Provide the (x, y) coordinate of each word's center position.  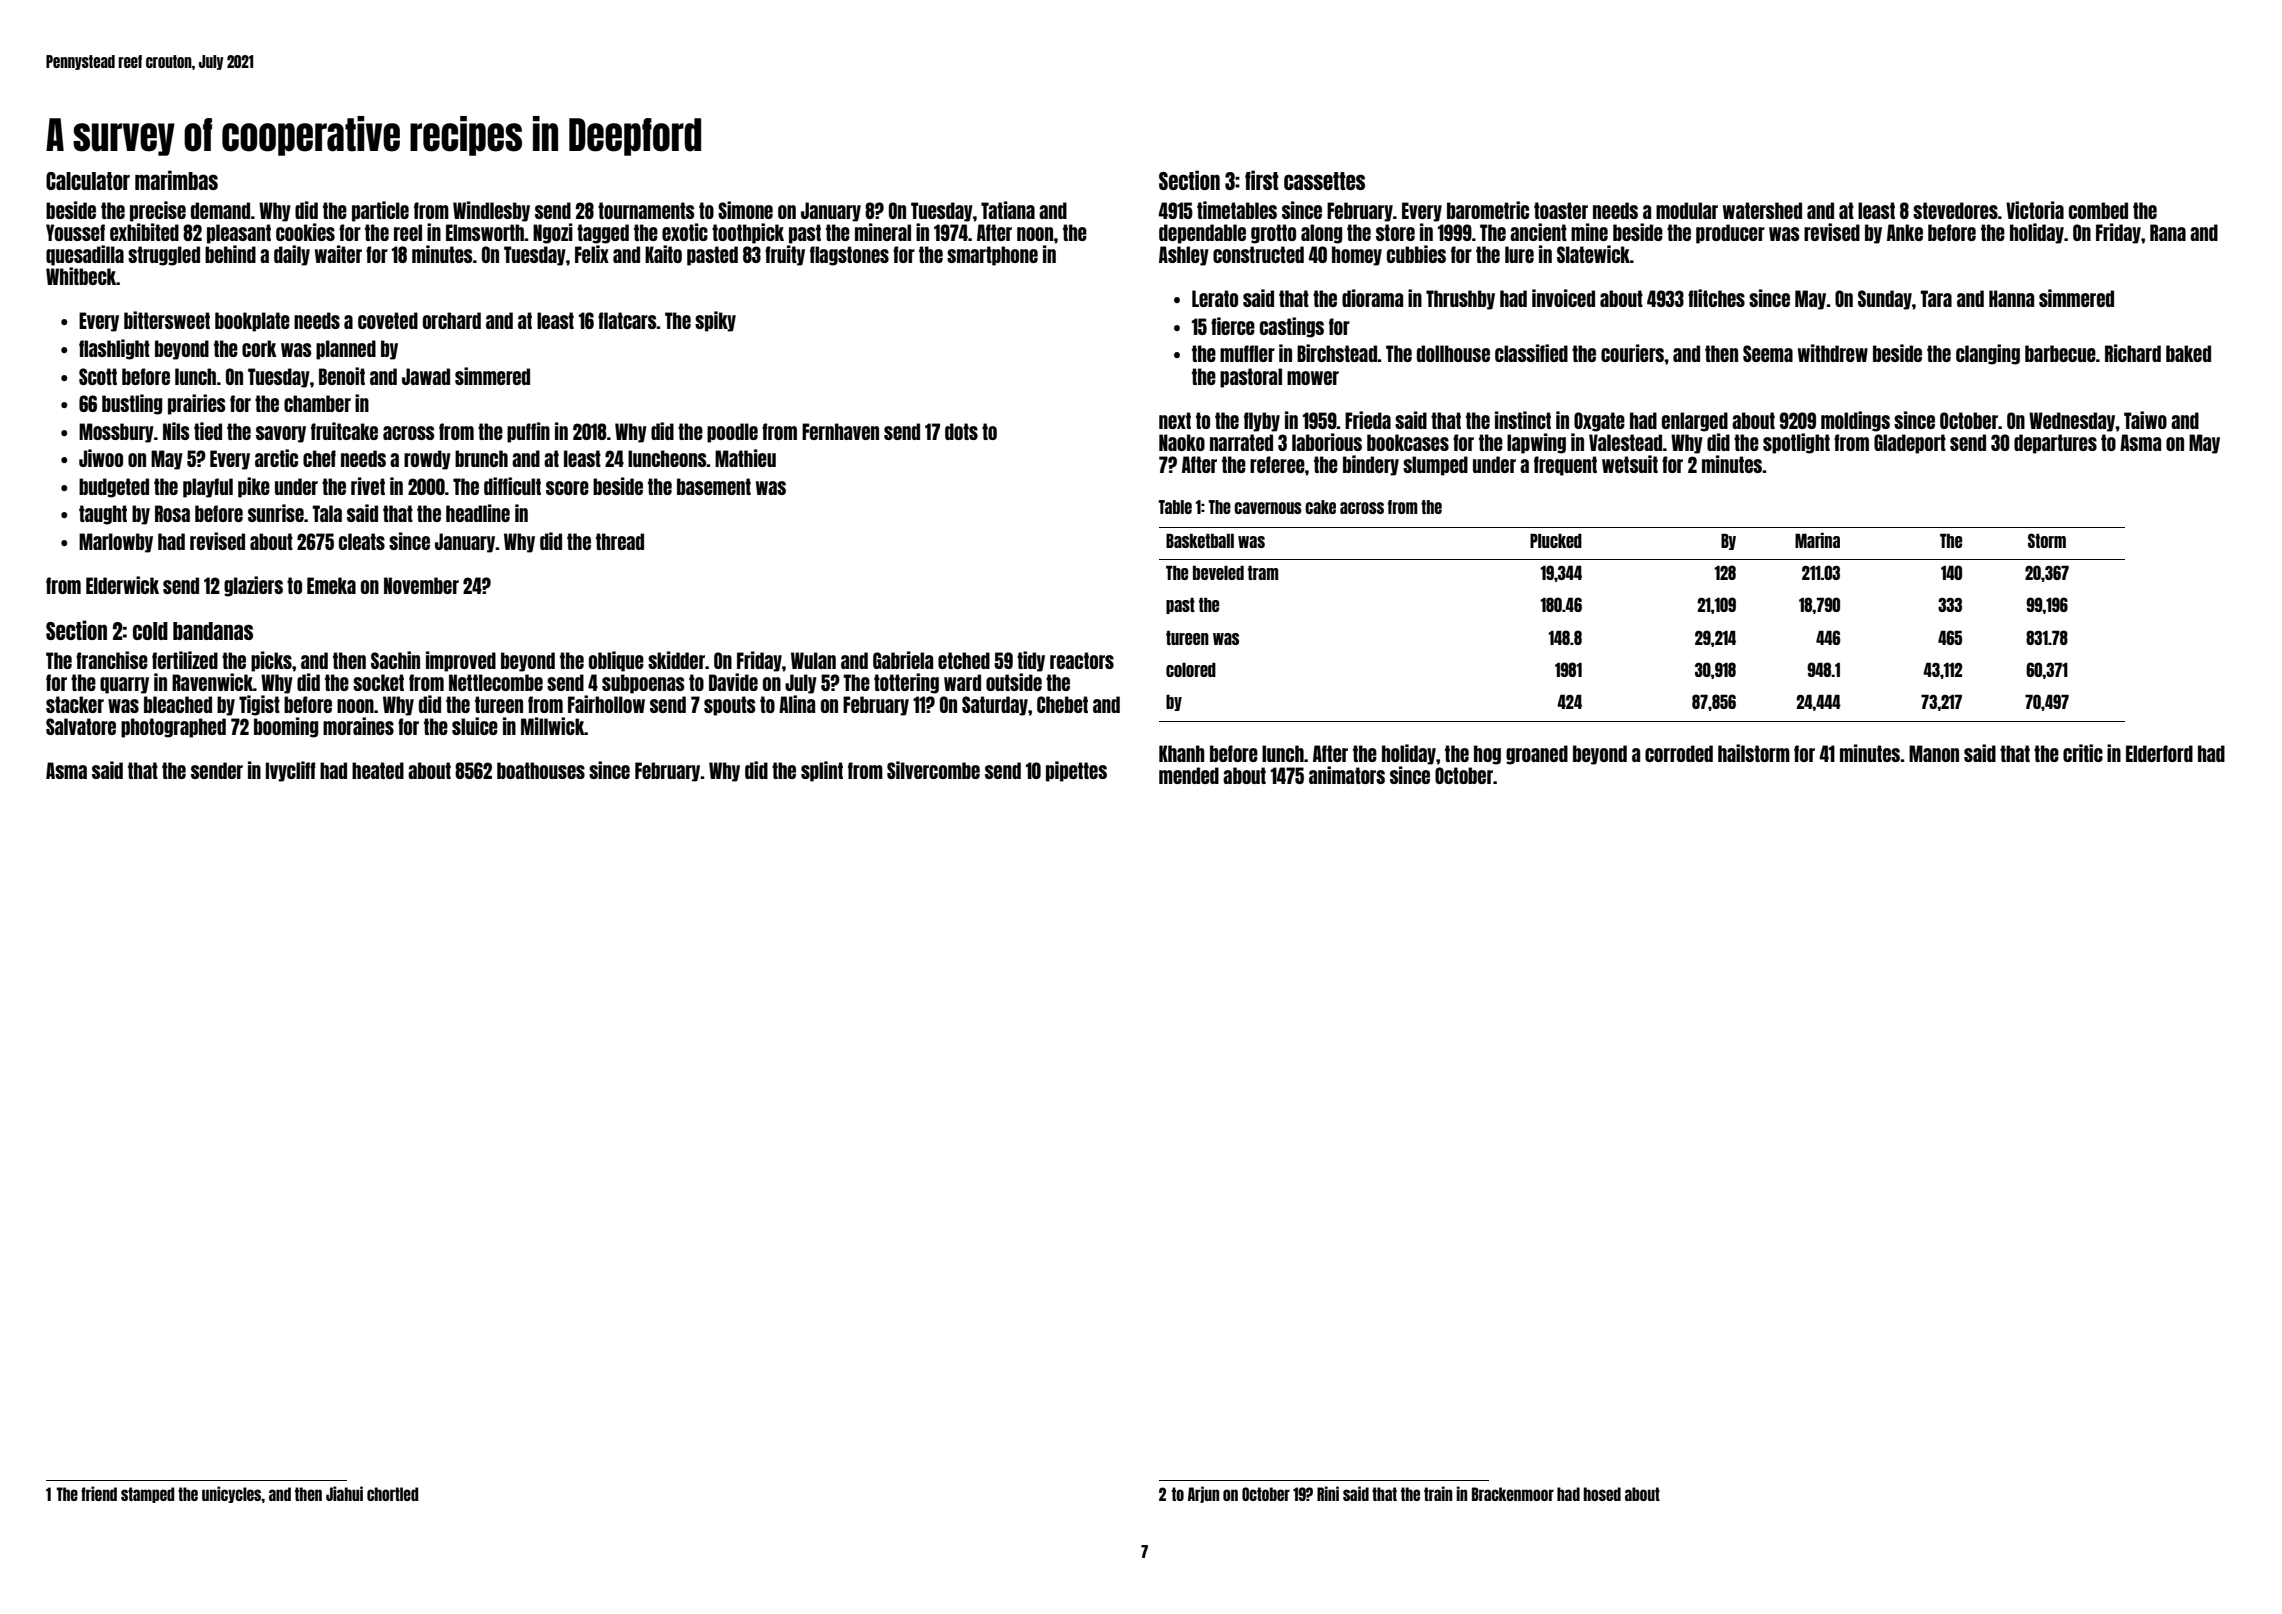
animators (1347, 775)
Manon (1934, 753)
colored (1191, 670)
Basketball (1200, 540)
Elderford (2159, 753)
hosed (1602, 1494)
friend (99, 1493)
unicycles (232, 1494)
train (1438, 1493)
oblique (616, 661)
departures (2055, 444)
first (1262, 180)
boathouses (541, 770)
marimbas (176, 180)
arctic (276, 458)
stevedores (1955, 210)
